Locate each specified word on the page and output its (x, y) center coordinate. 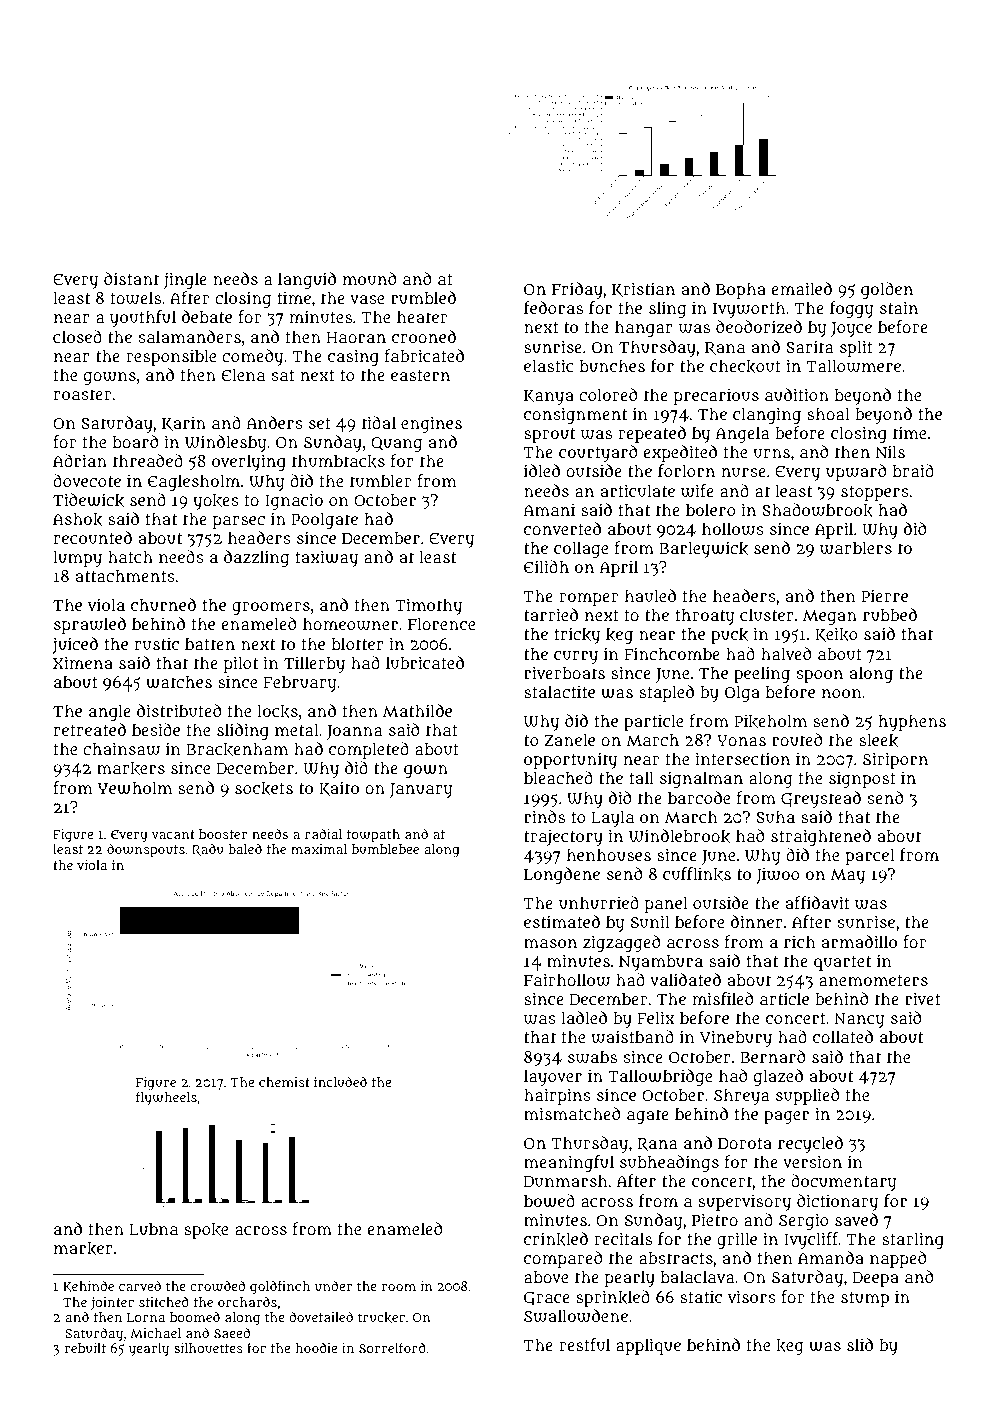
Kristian (643, 289)
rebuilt (85, 1348)
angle (110, 712)
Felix (655, 1017)
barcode (699, 797)
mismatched (572, 1113)
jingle (185, 280)
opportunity (570, 760)
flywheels (166, 1098)
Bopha (741, 290)
